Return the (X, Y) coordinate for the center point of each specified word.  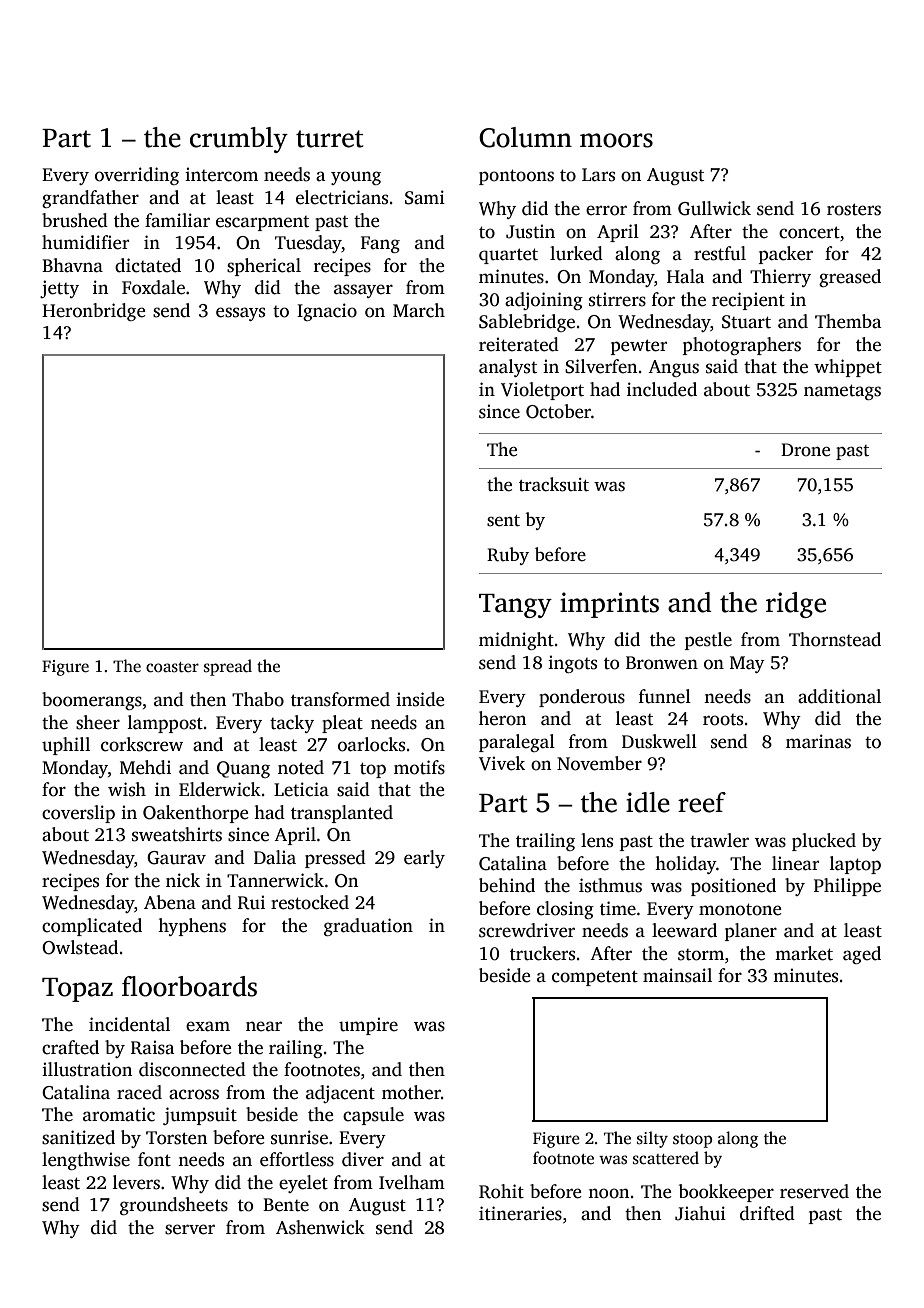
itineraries (520, 1213)
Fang (380, 244)
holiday (686, 865)
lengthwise (86, 1161)
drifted (767, 1213)
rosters (854, 209)
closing (565, 910)
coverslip (78, 814)
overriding (137, 176)
